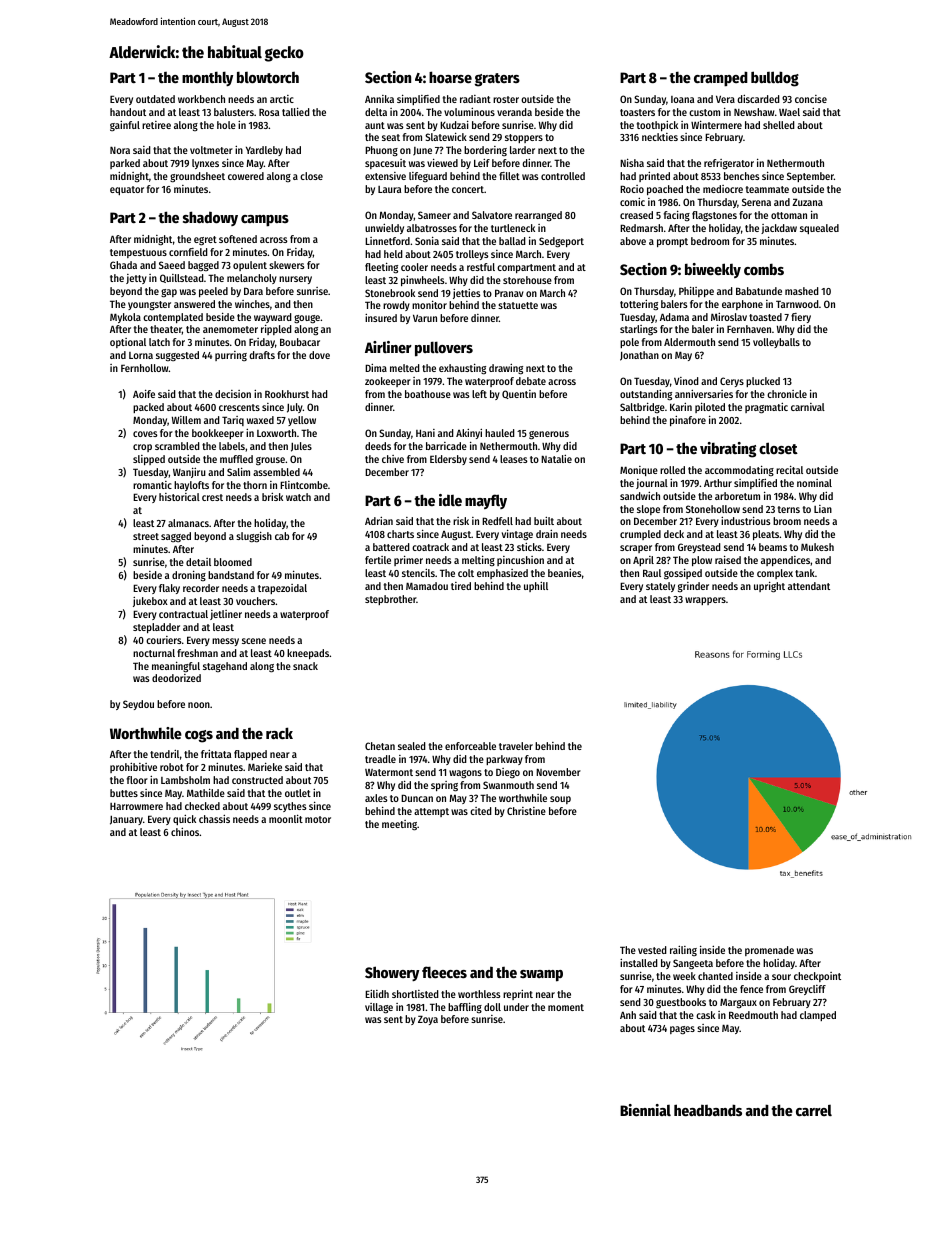 Image resolution: width=952 pixels, height=1233 pixels. Describe the element at coordinates (728, 450) in the screenshot. I see `vibrating` at that location.
